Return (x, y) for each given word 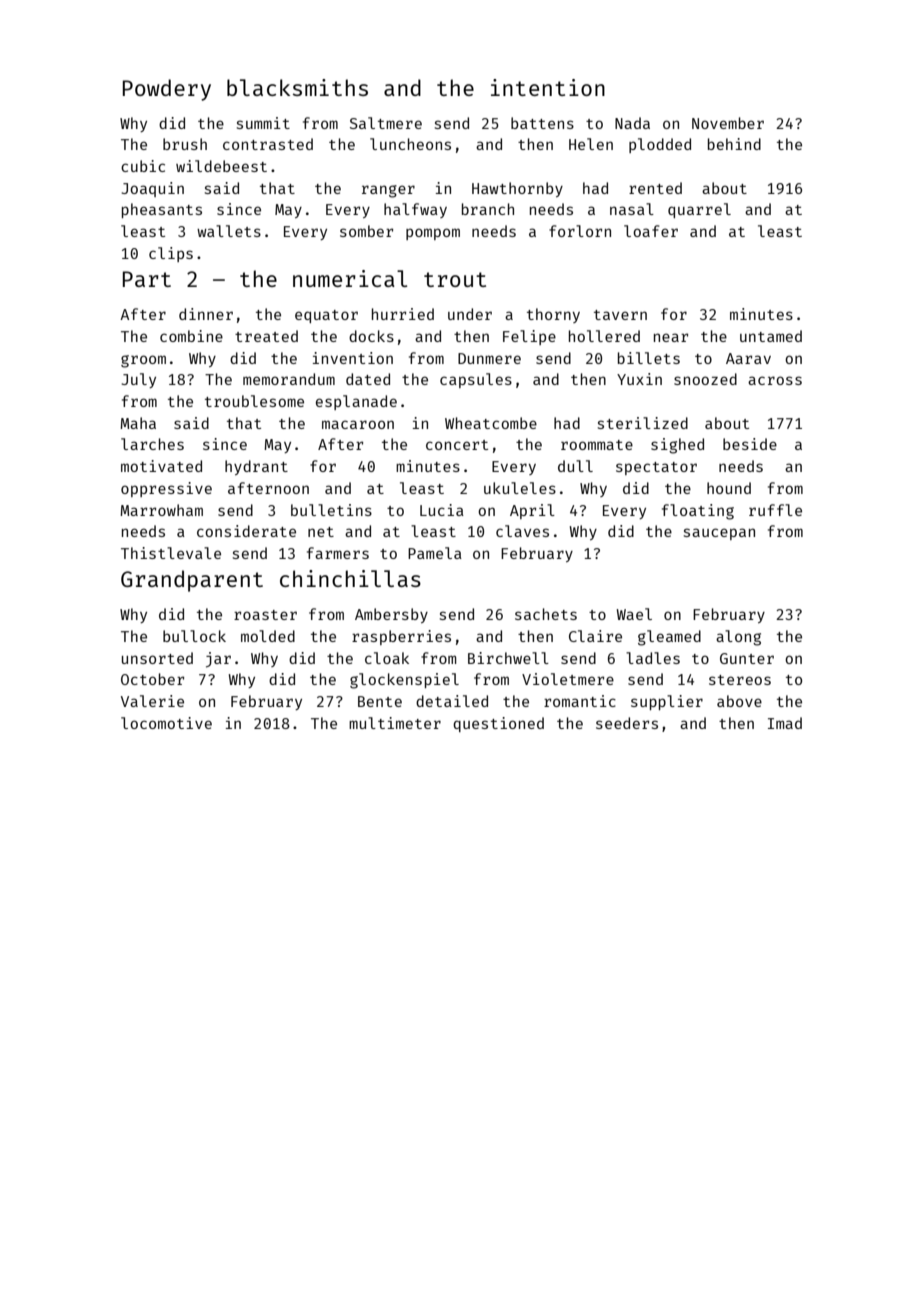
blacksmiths (297, 87)
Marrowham (161, 510)
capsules (476, 380)
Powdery (167, 90)
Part (147, 279)
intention (548, 87)
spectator (656, 468)
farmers (338, 553)
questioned (498, 724)
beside (750, 444)
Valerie (152, 701)
